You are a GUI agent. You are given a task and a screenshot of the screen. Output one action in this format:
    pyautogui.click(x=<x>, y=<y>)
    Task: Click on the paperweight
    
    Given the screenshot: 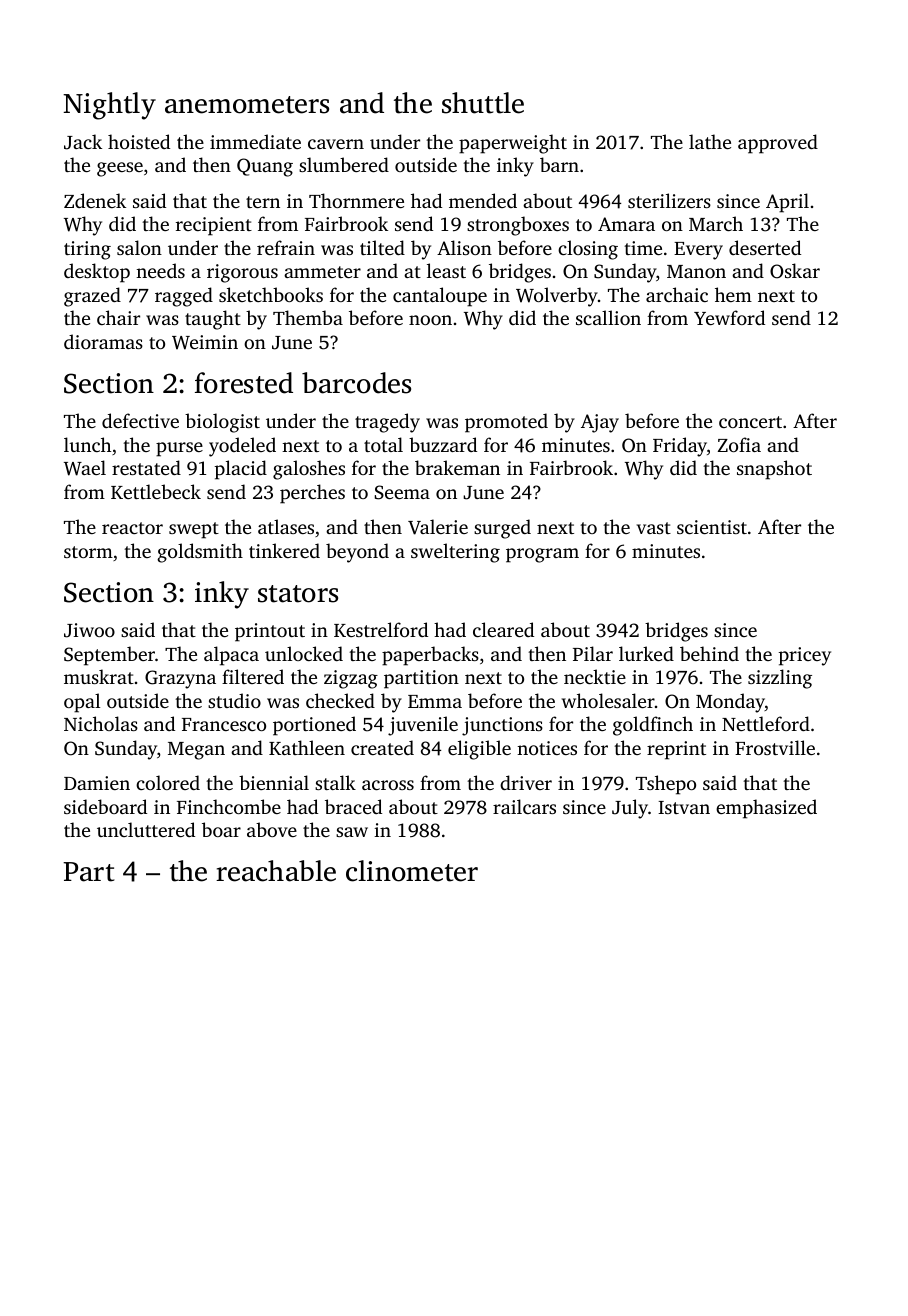 What is the action you would take?
    pyautogui.click(x=513, y=144)
